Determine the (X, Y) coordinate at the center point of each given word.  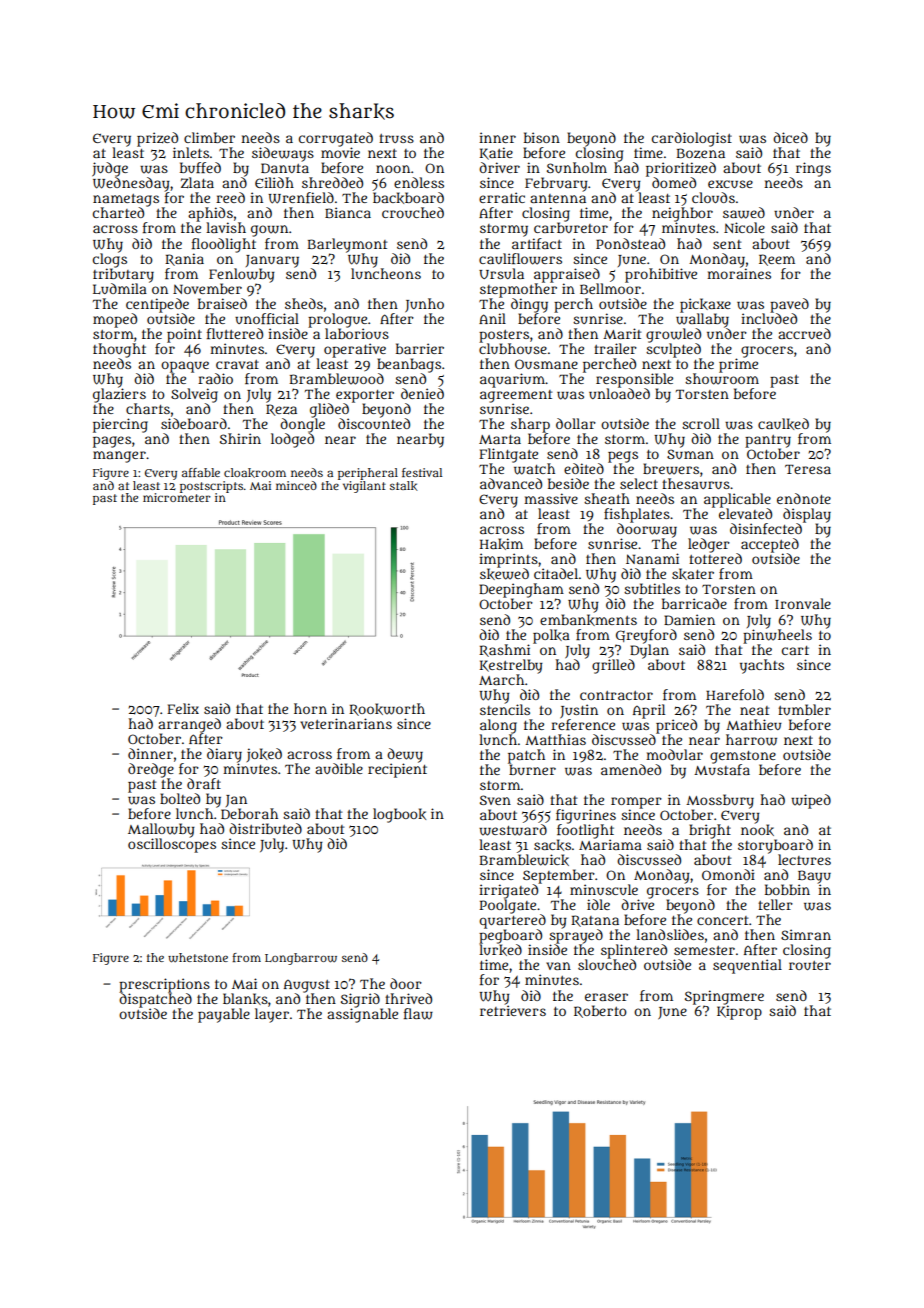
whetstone (198, 958)
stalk (404, 486)
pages (112, 442)
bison (542, 137)
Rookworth (387, 709)
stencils (505, 709)
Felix (183, 708)
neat (754, 710)
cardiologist (692, 139)
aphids (210, 214)
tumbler (804, 709)
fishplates (637, 515)
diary (224, 755)
